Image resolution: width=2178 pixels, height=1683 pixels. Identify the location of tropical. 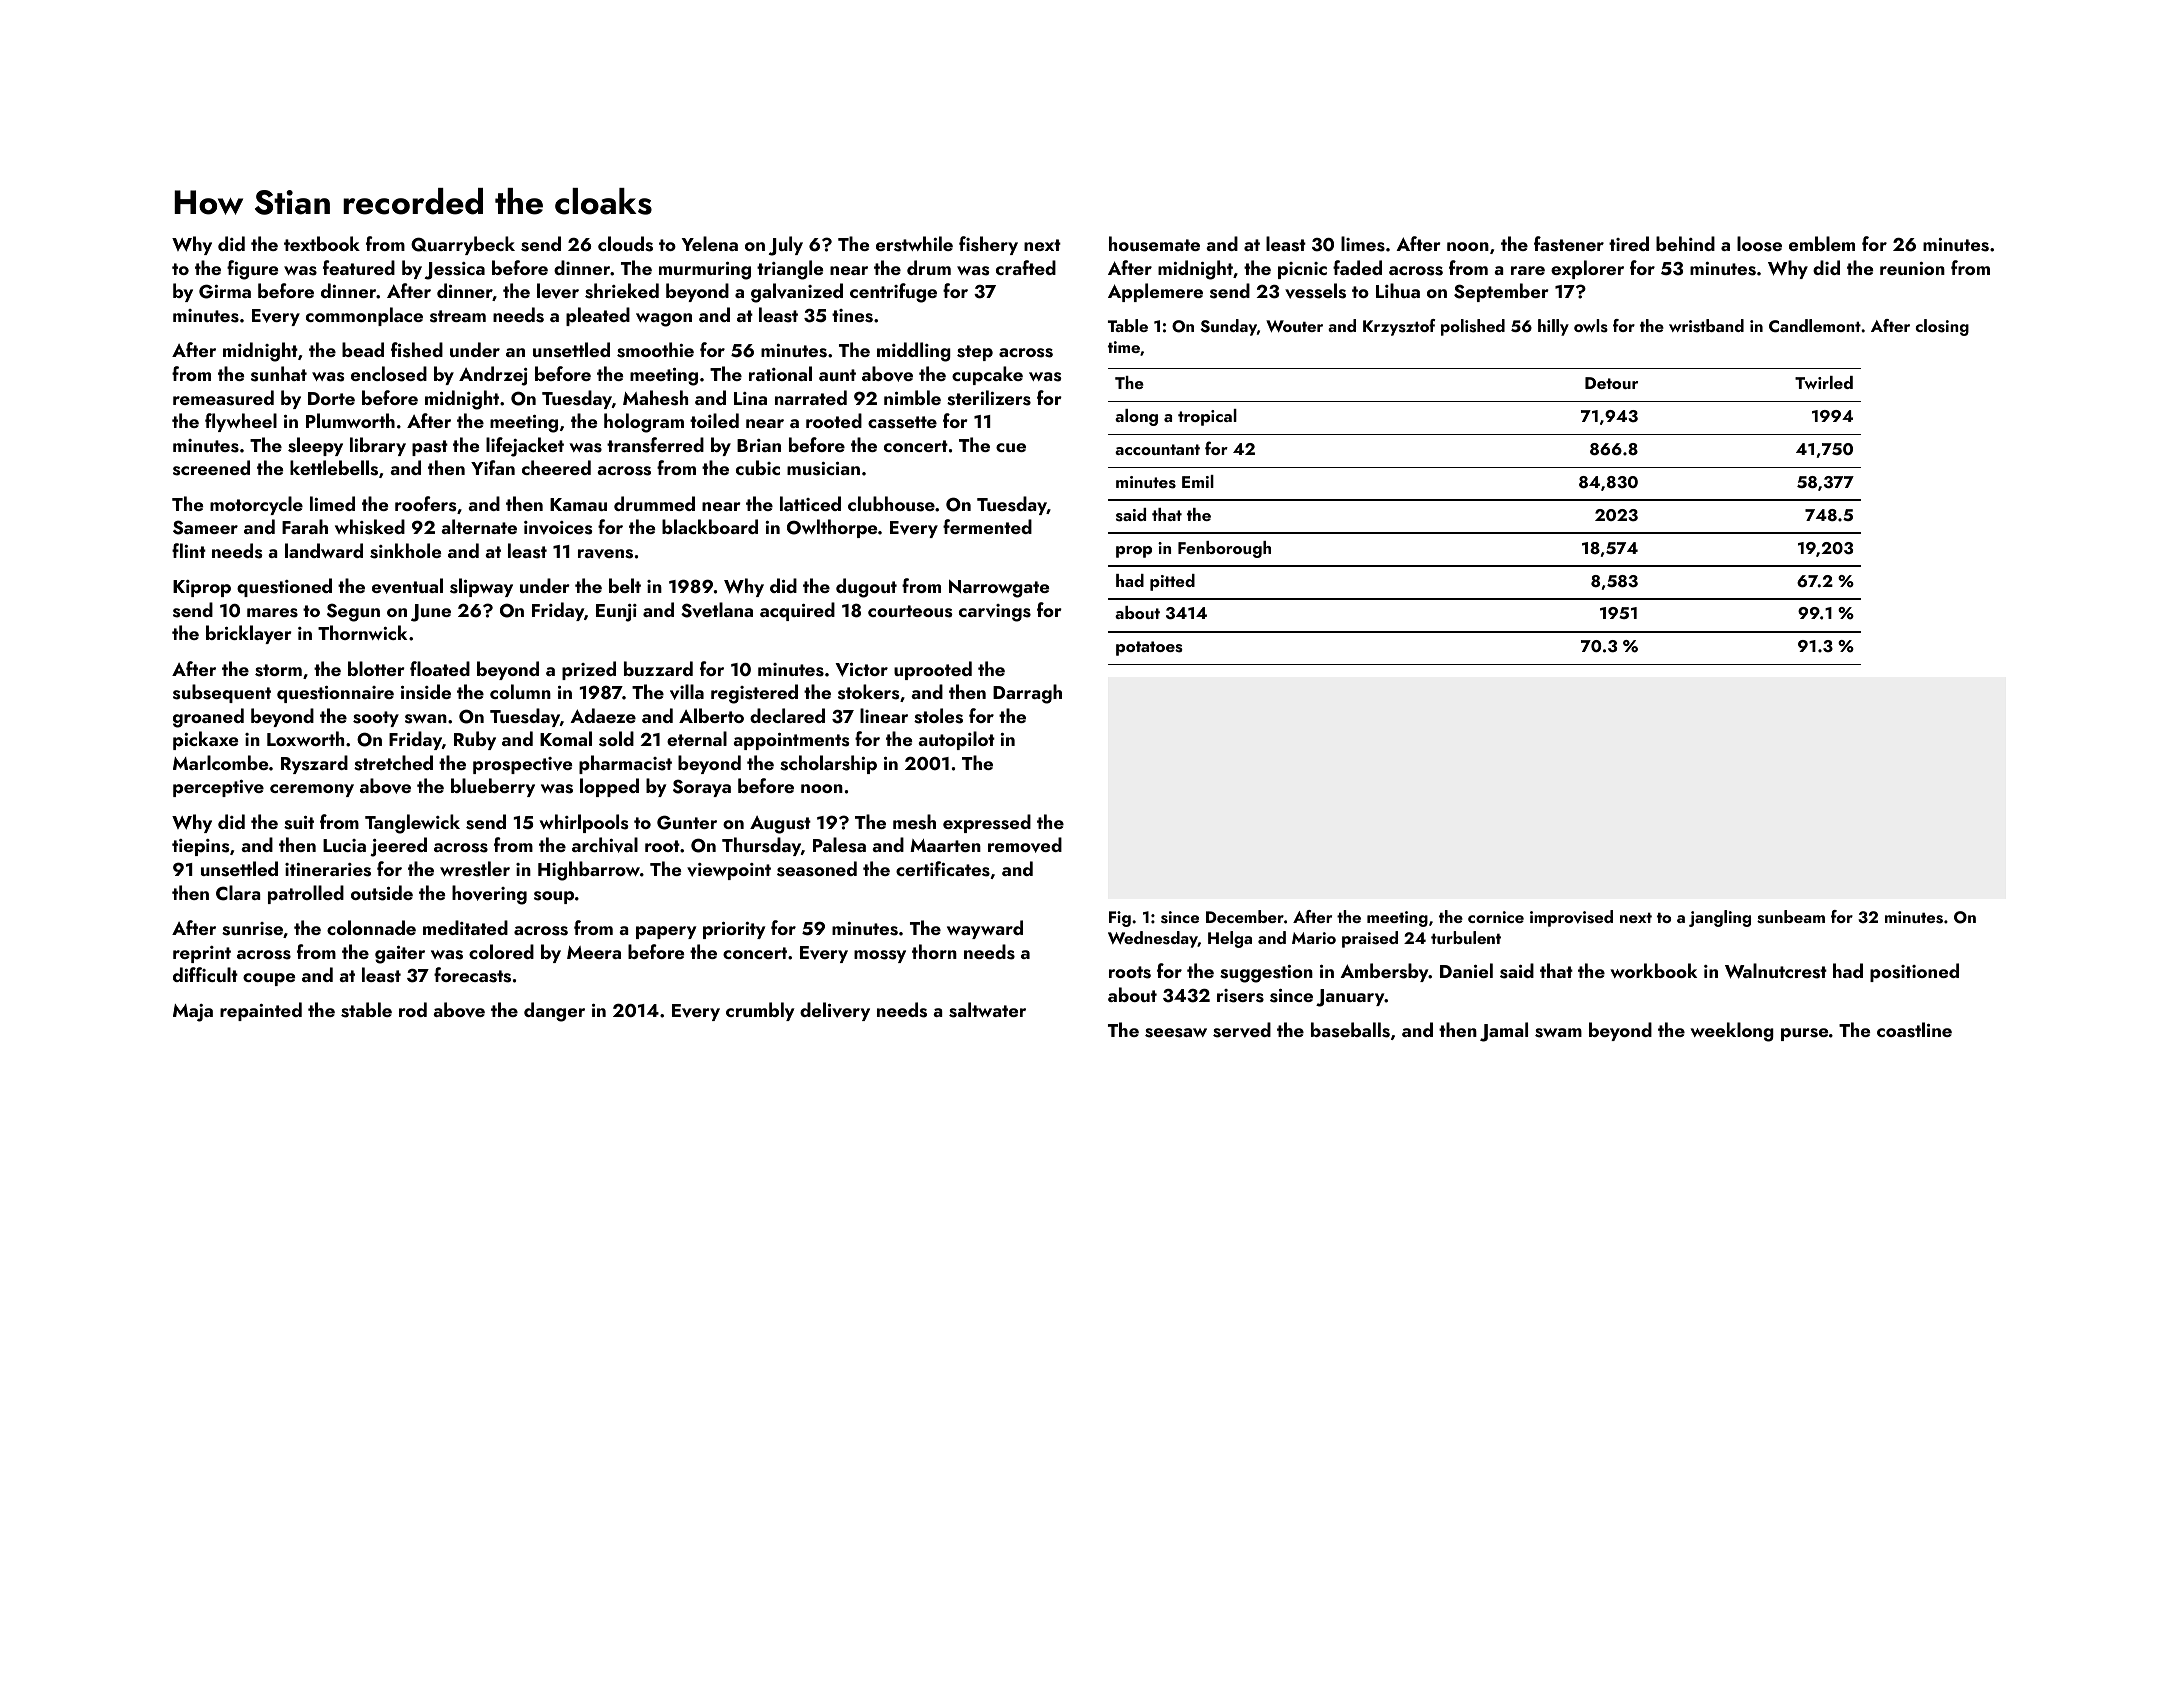
(1207, 417).
